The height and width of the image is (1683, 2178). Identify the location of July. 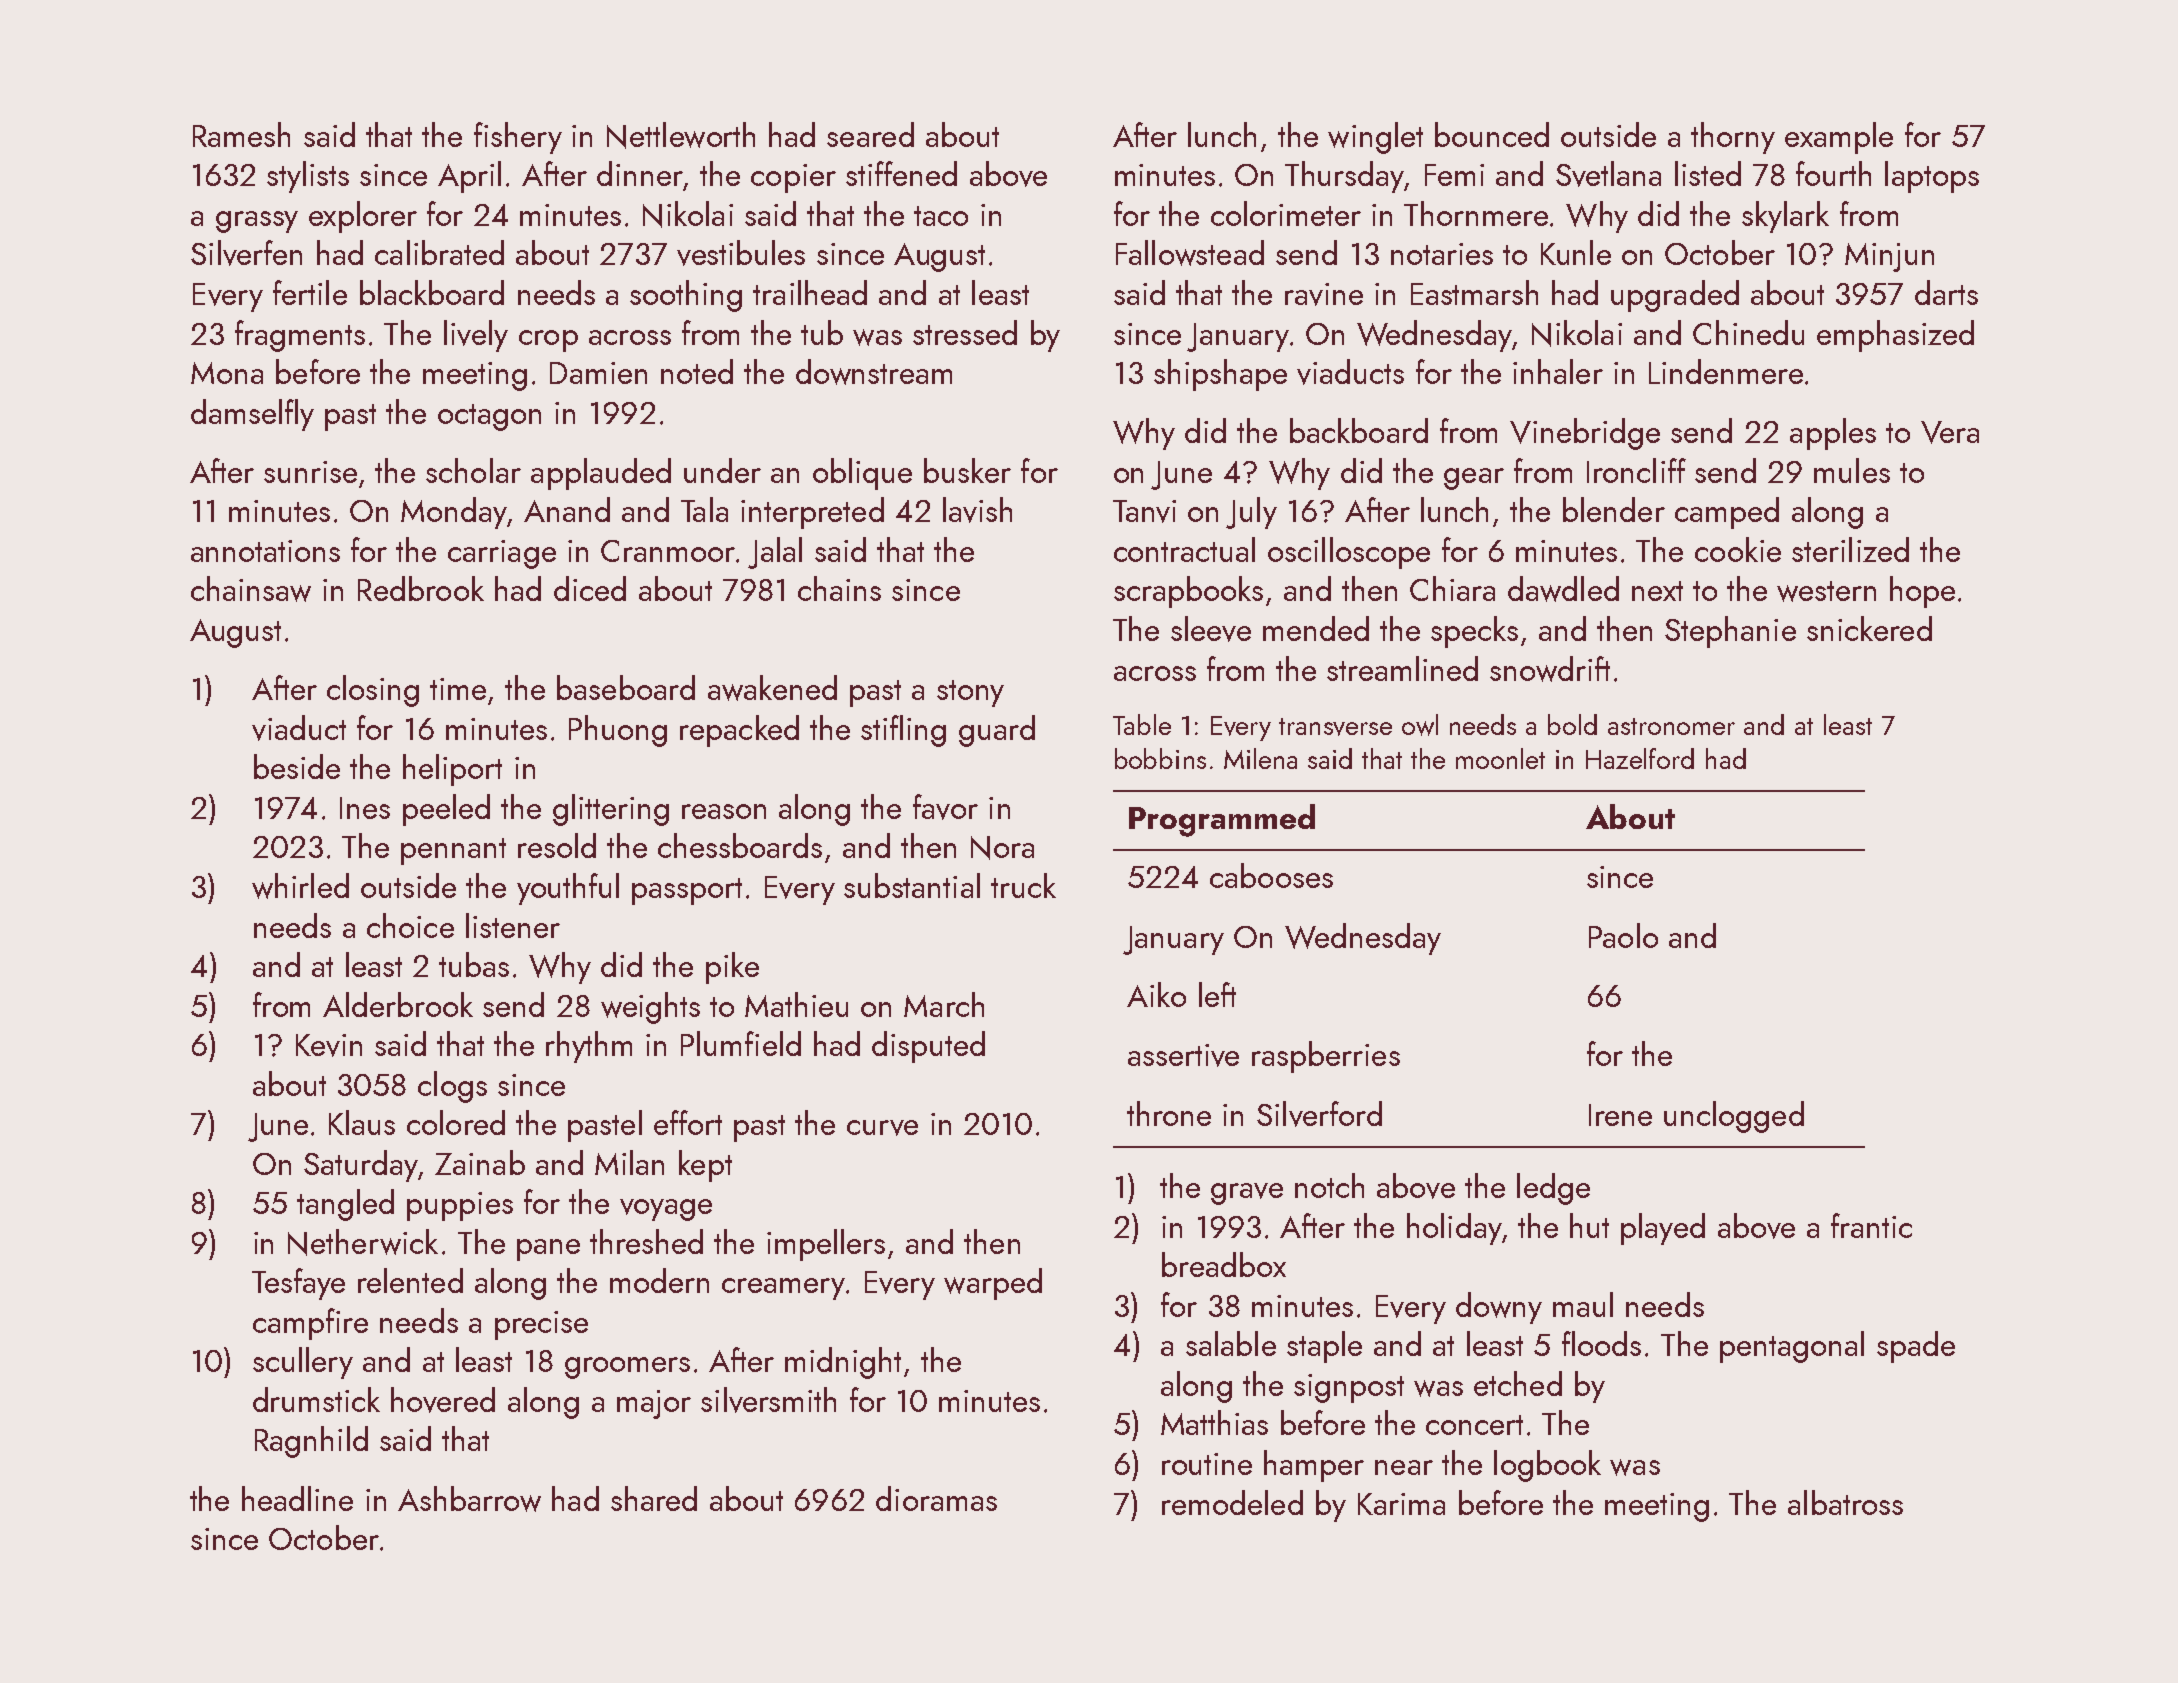
(1251, 513).
